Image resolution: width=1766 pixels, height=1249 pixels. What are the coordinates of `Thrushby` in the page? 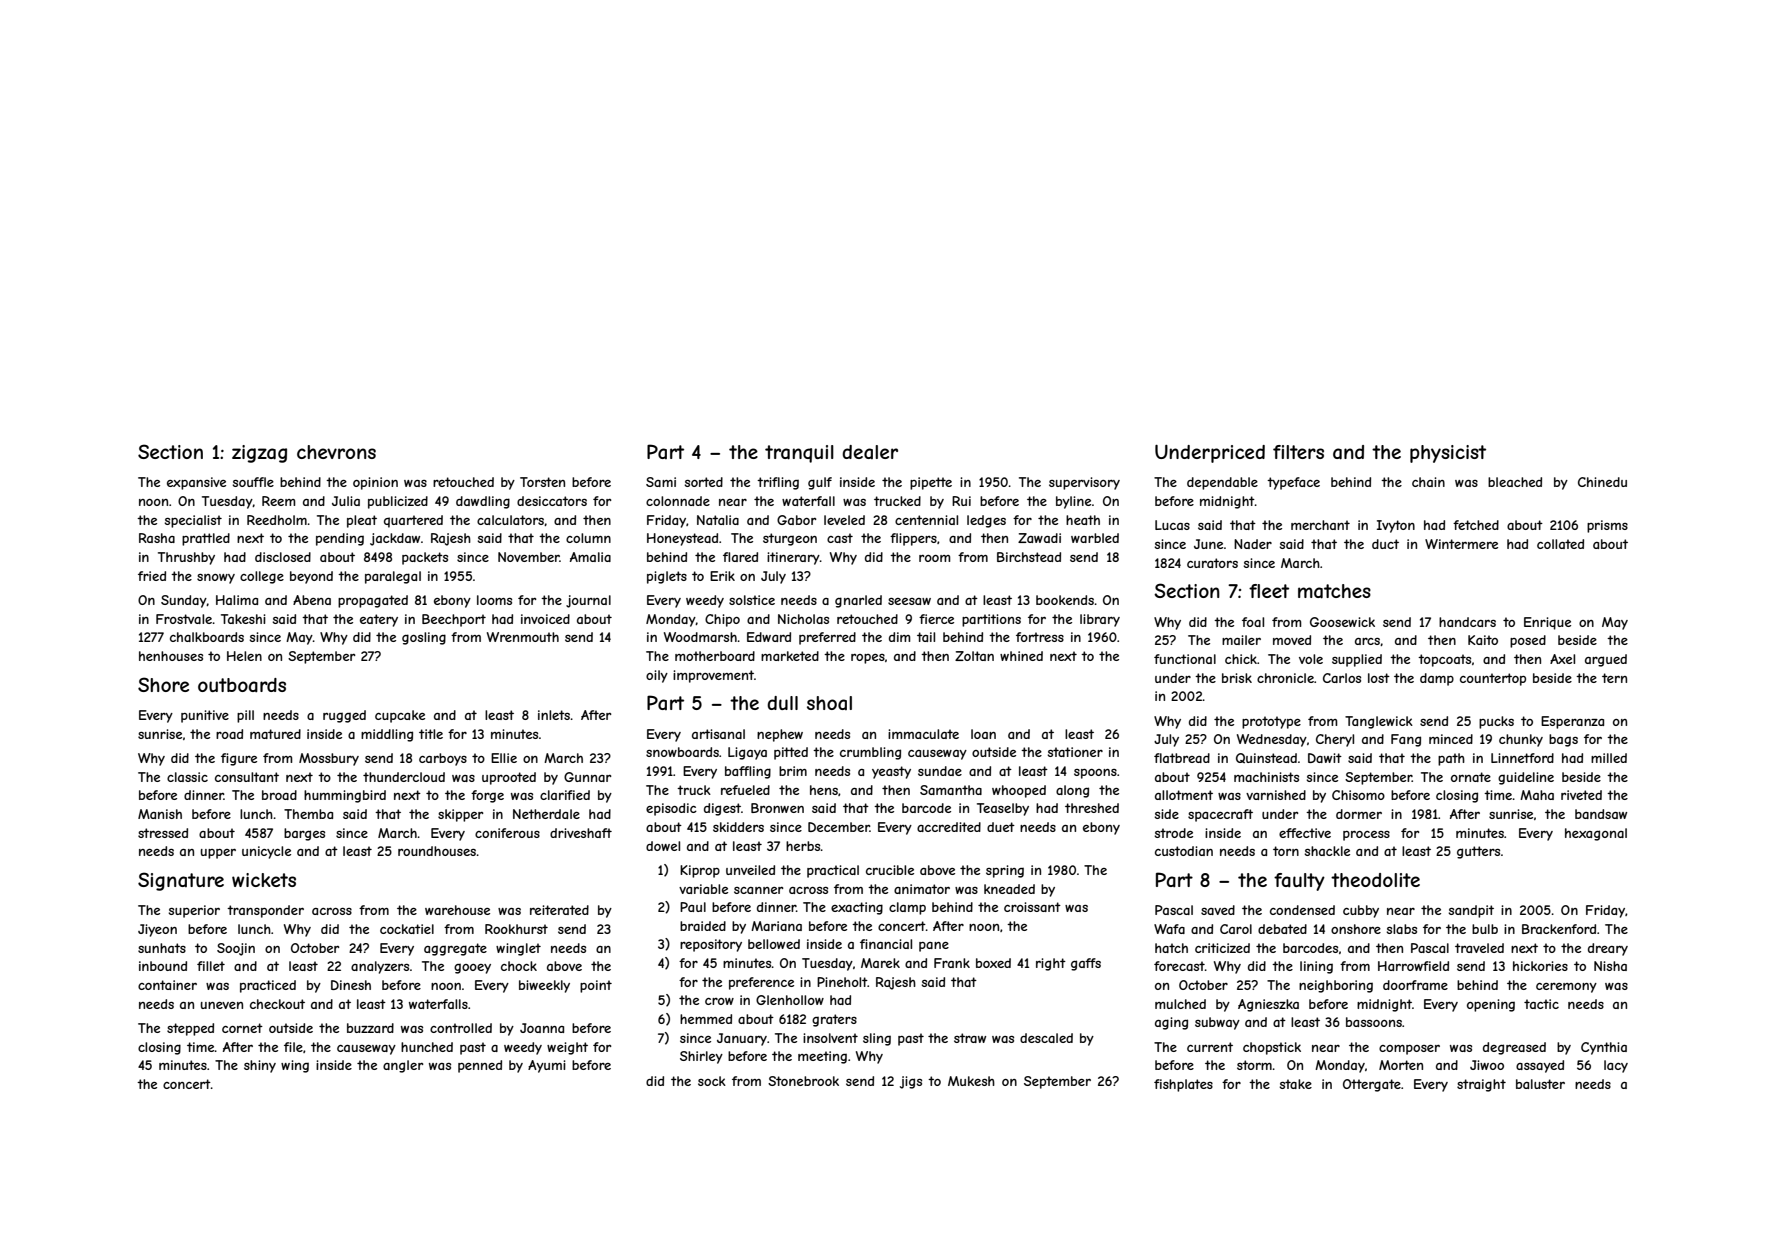 It's located at (186, 558).
